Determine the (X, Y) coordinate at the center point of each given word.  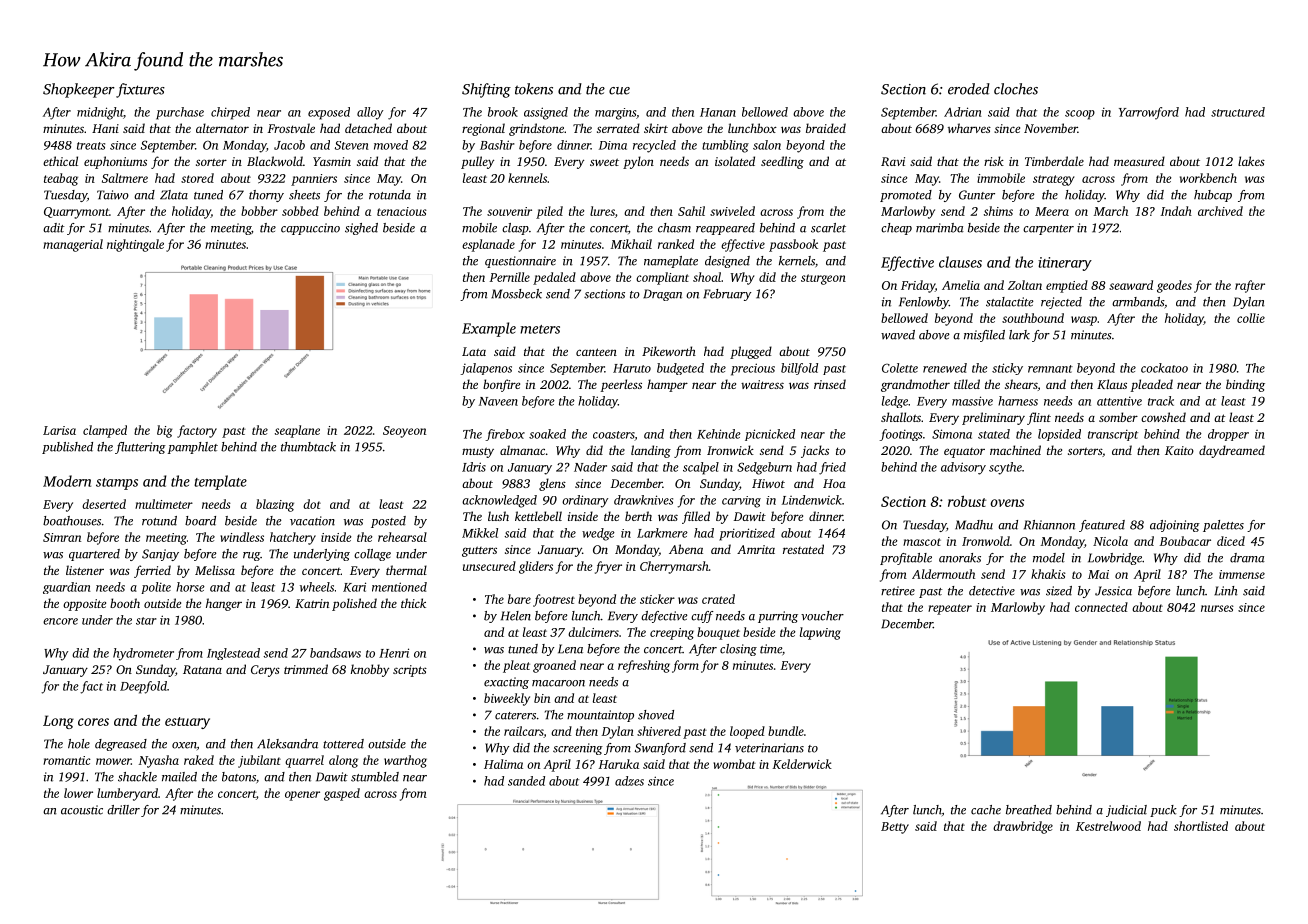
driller (123, 810)
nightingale (135, 245)
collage (372, 555)
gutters (479, 551)
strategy (1054, 180)
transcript (1113, 435)
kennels (527, 178)
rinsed (830, 384)
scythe (1005, 468)
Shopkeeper (79, 90)
